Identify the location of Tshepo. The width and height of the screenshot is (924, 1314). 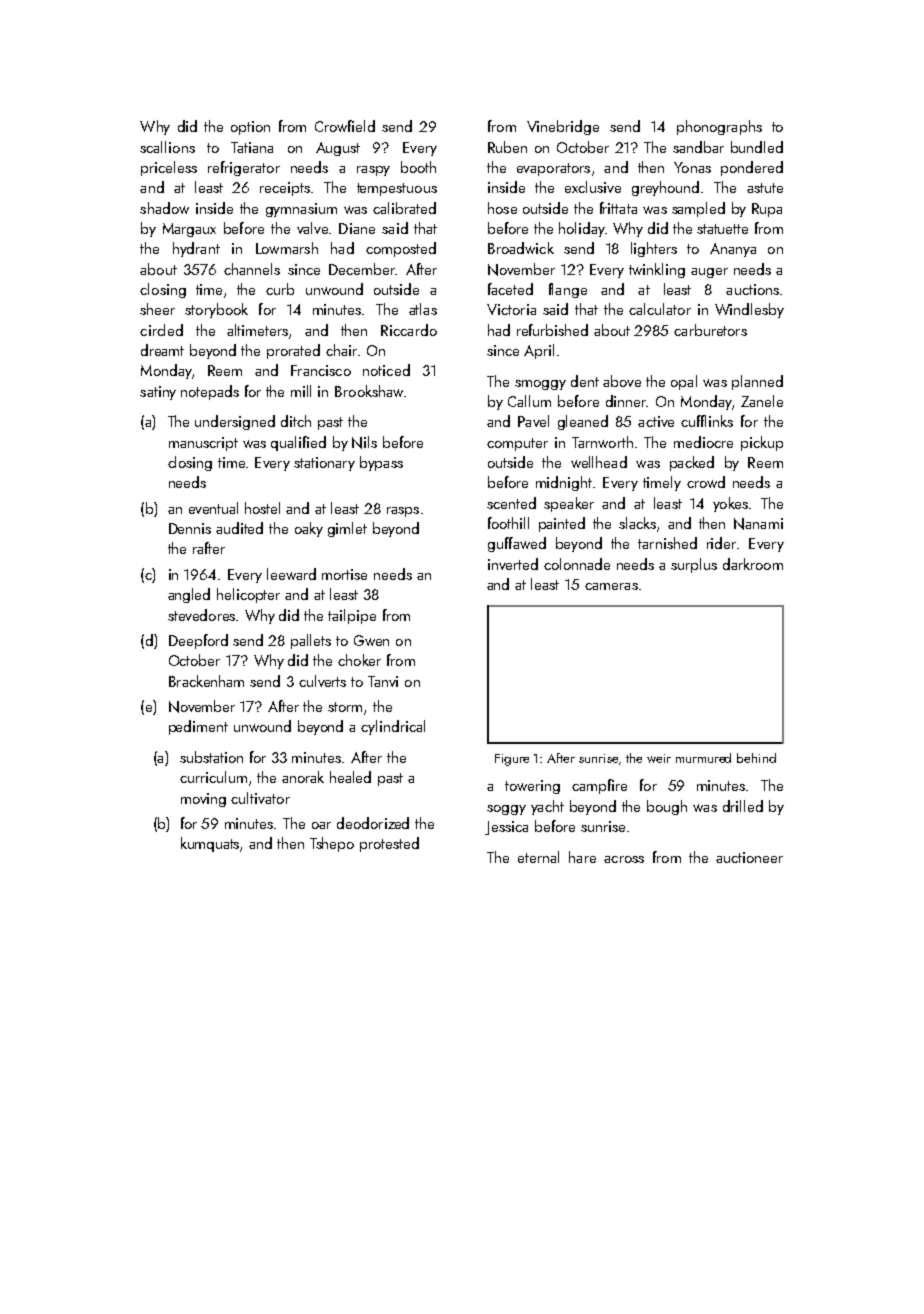
(332, 844).
